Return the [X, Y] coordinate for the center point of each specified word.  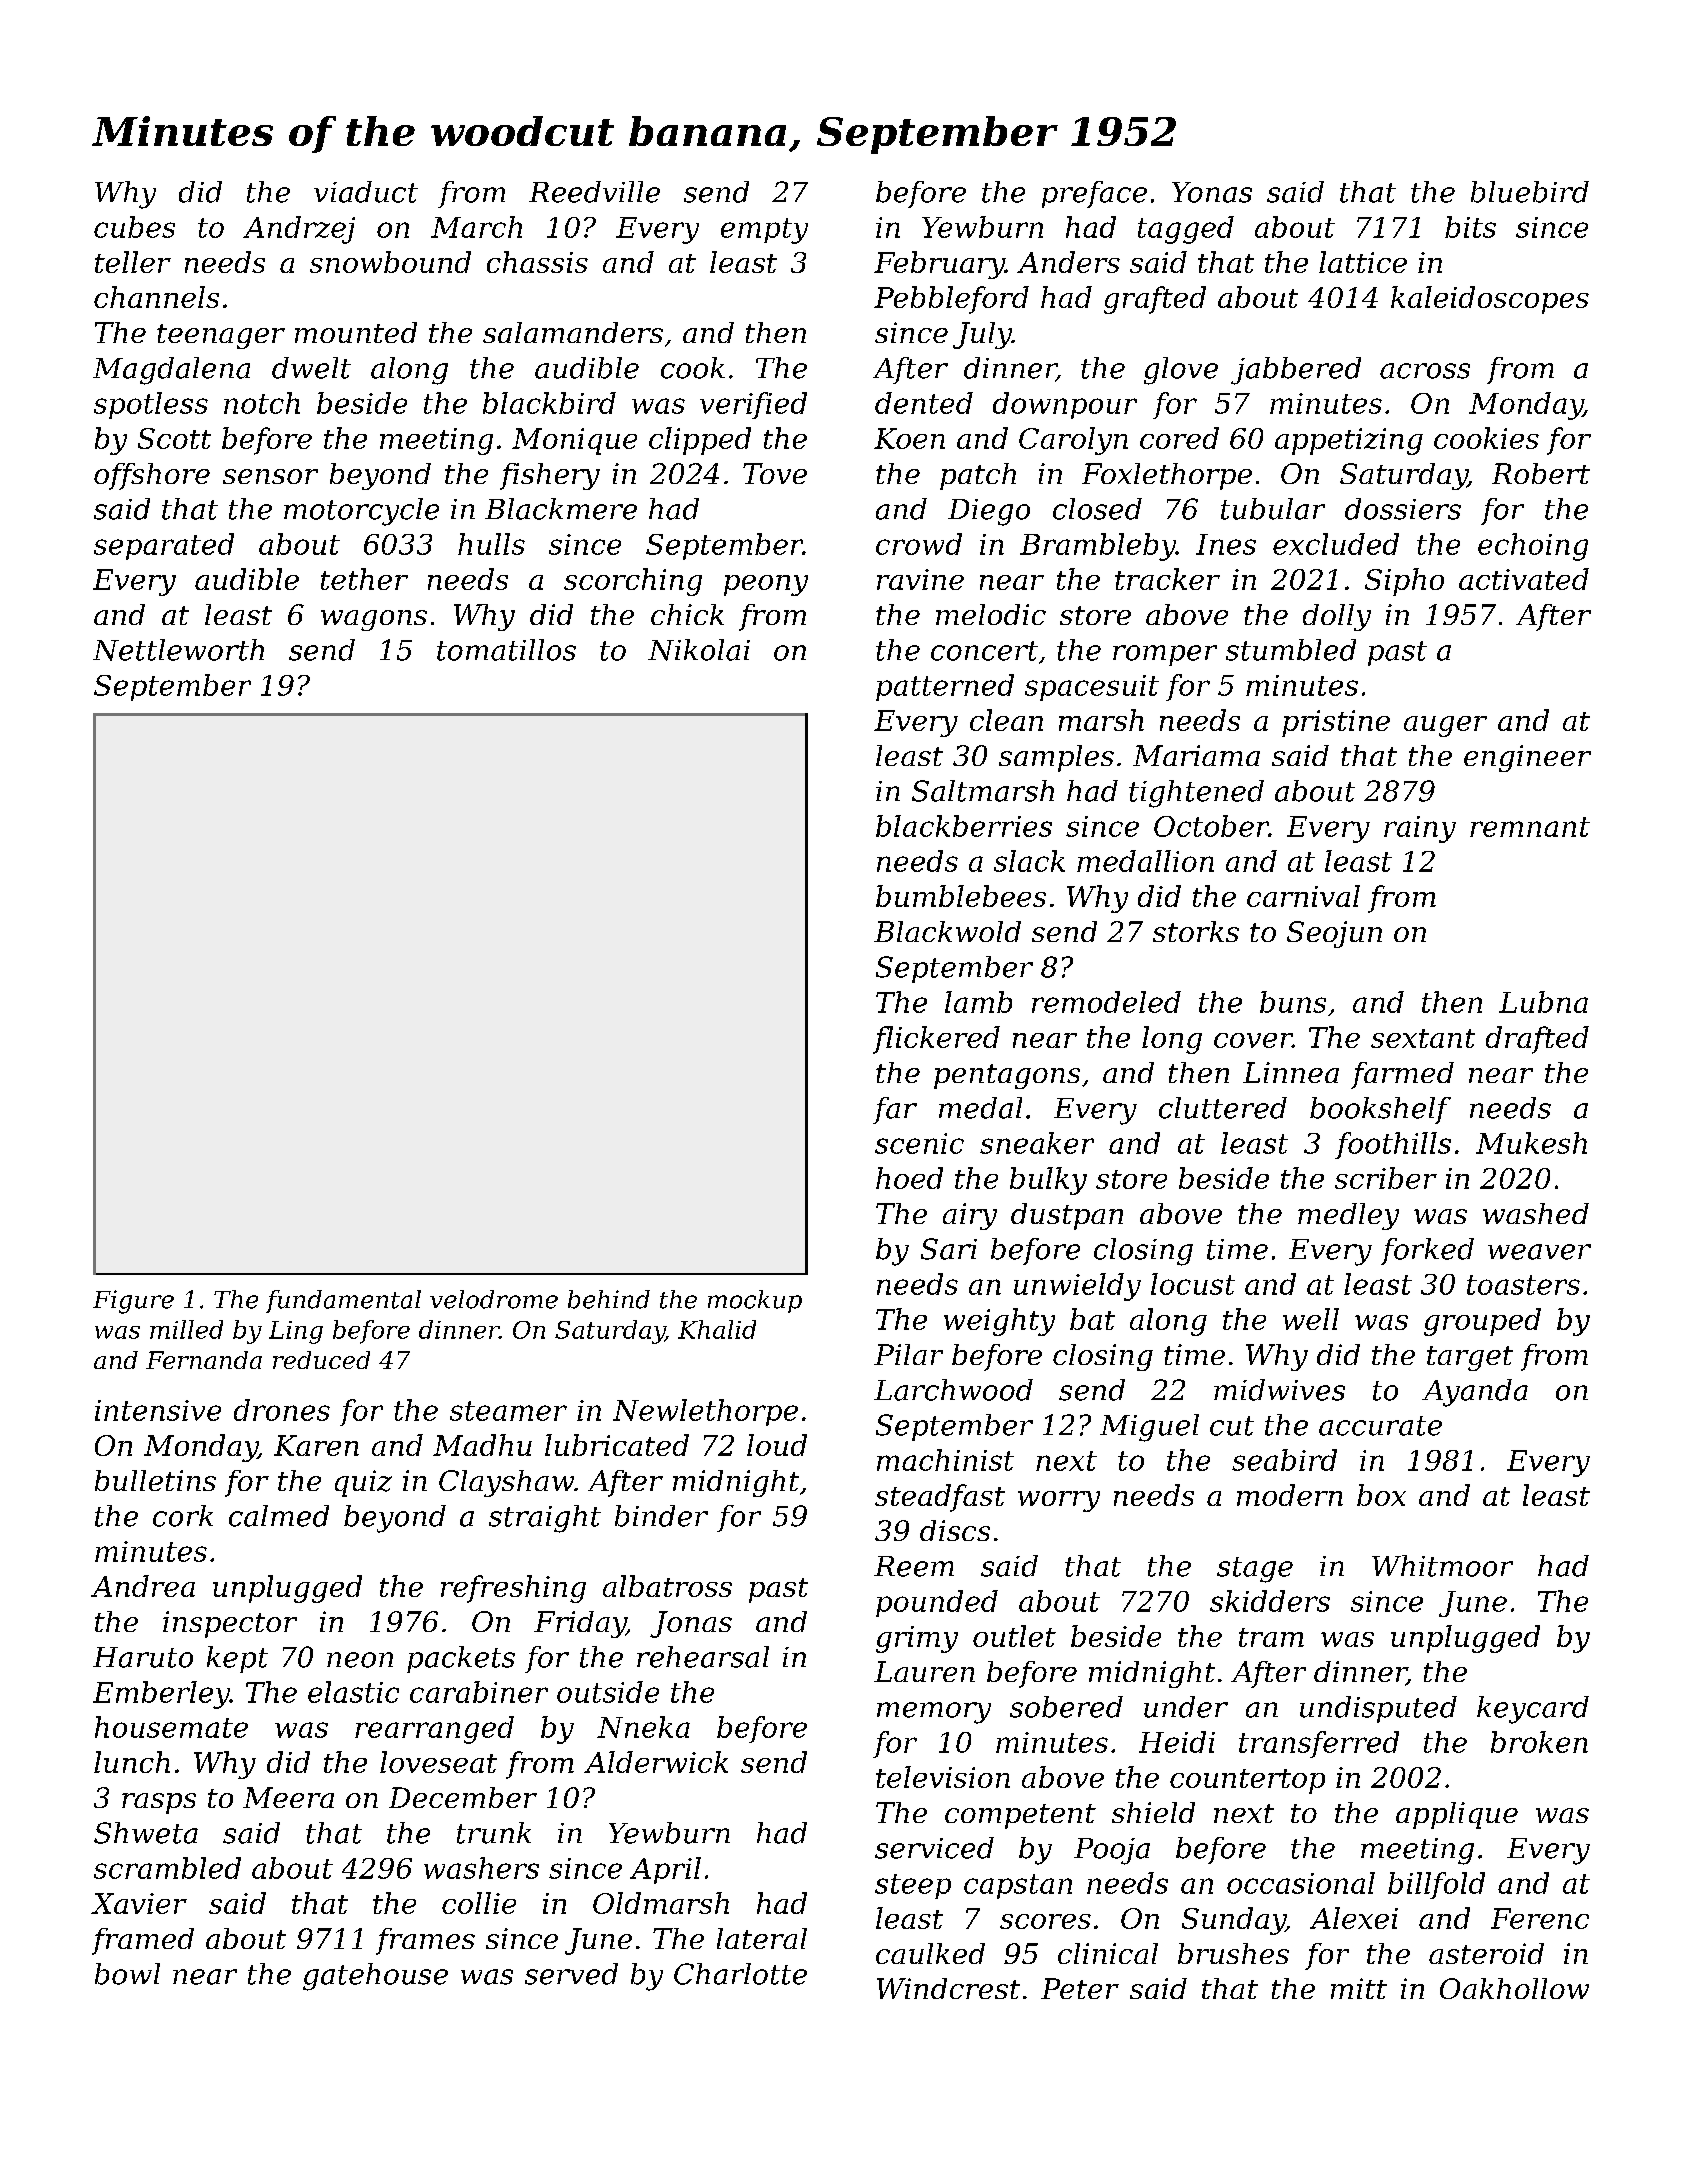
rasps [159, 1803]
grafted [1155, 300]
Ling [296, 1332]
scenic [919, 1143]
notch [262, 403]
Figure [133, 1302]
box [1381, 1495]
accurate [1380, 1426]
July [982, 335]
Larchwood [953, 1390]
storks [1196, 931]
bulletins [155, 1480]
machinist [945, 1460]
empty [764, 231]
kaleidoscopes [1490, 300]
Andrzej [299, 230]
